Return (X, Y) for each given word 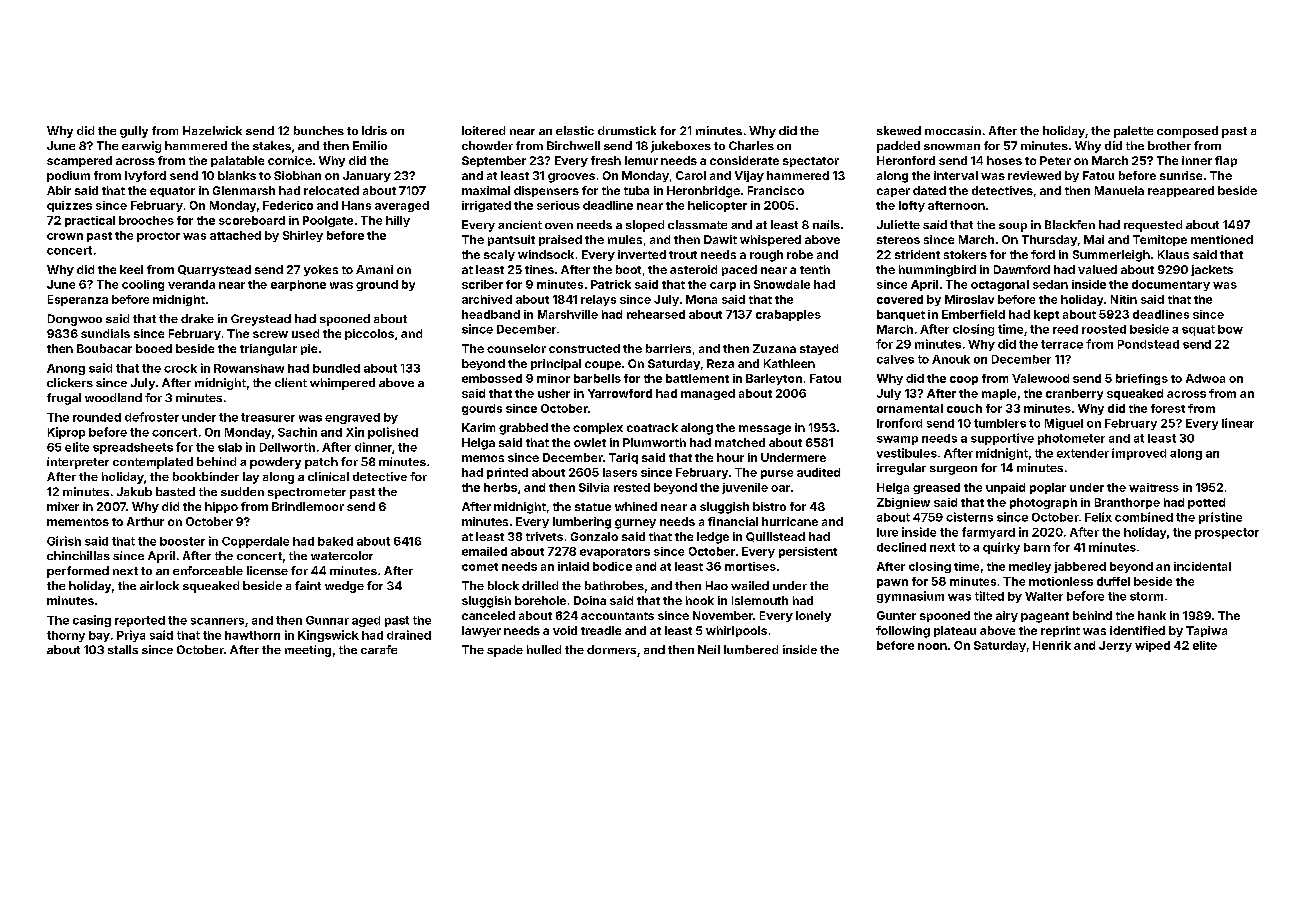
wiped (1152, 646)
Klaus (1173, 254)
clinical (328, 476)
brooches (146, 220)
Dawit (720, 239)
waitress (1154, 487)
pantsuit (511, 240)
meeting (308, 651)
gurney (635, 524)
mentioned (1222, 239)
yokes (321, 270)
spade (505, 651)
